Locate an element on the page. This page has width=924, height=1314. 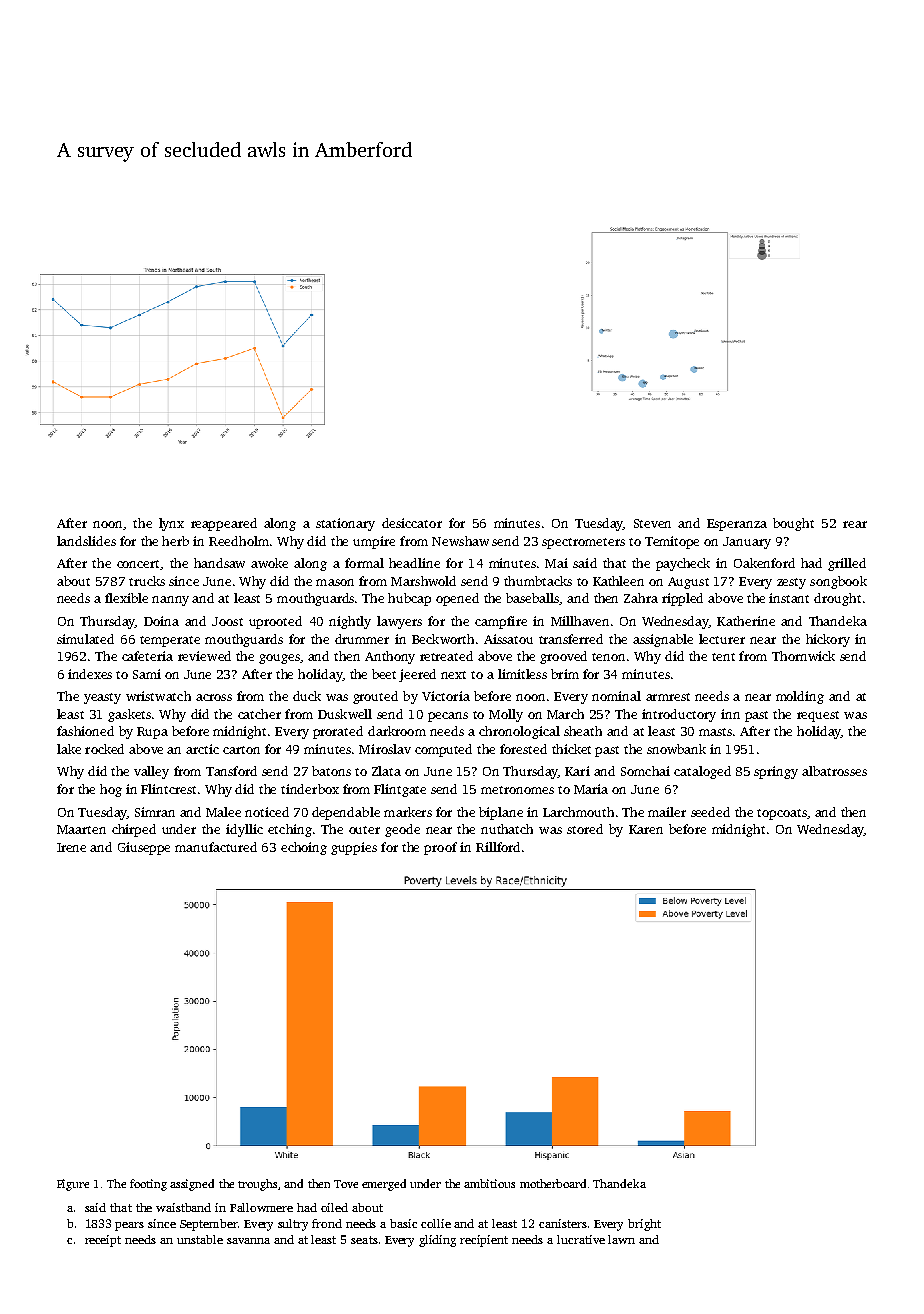
Beckworth is located at coordinates (443, 639).
